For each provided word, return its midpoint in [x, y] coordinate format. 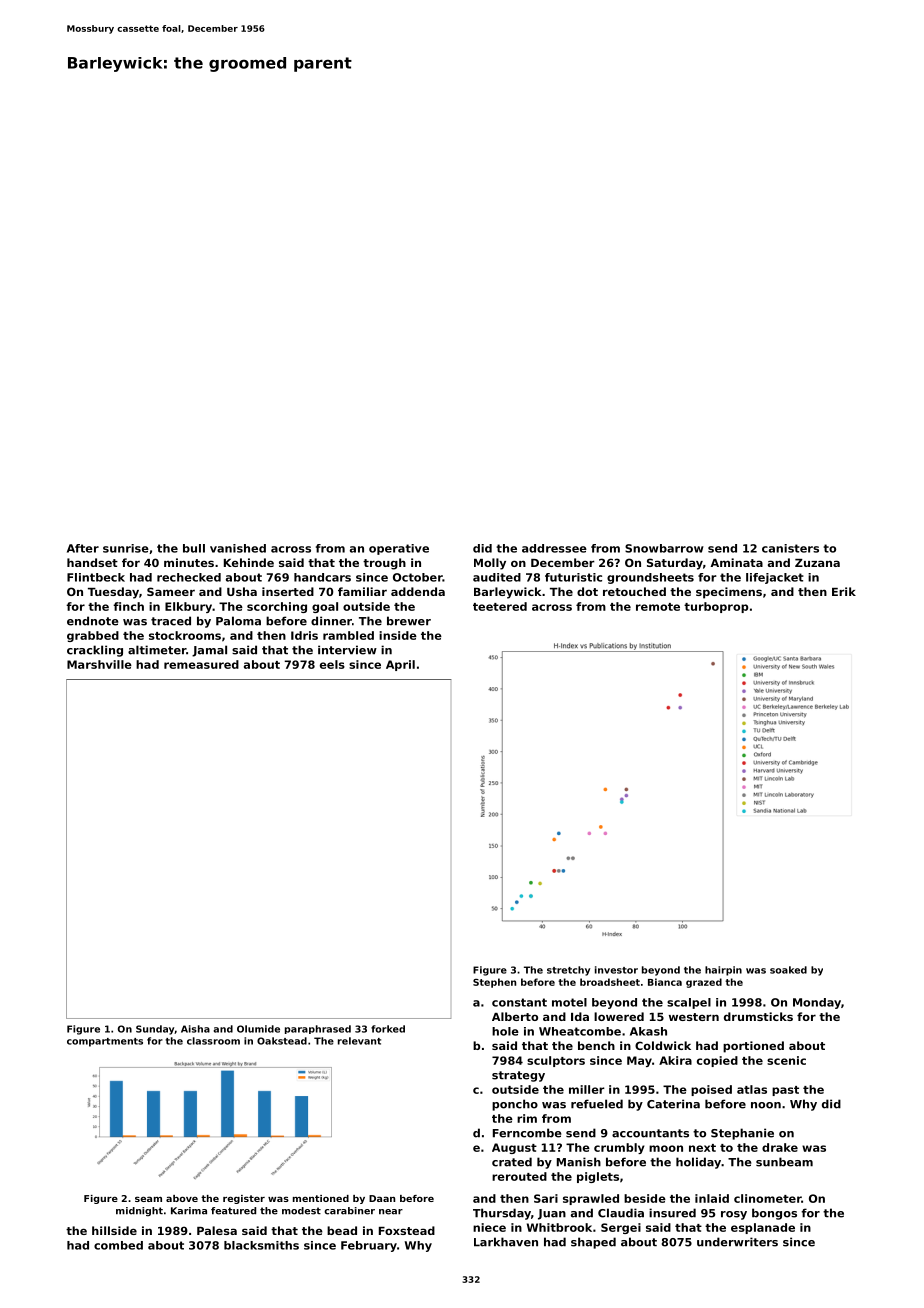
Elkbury [188, 607]
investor [616, 970]
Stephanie [742, 1134]
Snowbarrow [664, 548]
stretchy [568, 971]
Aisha [195, 1029]
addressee [554, 548]
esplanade [763, 1228]
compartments [105, 1042]
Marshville [99, 664]
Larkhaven [506, 1242]
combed [118, 1245]
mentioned [321, 1198]
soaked [788, 970]
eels [332, 664]
